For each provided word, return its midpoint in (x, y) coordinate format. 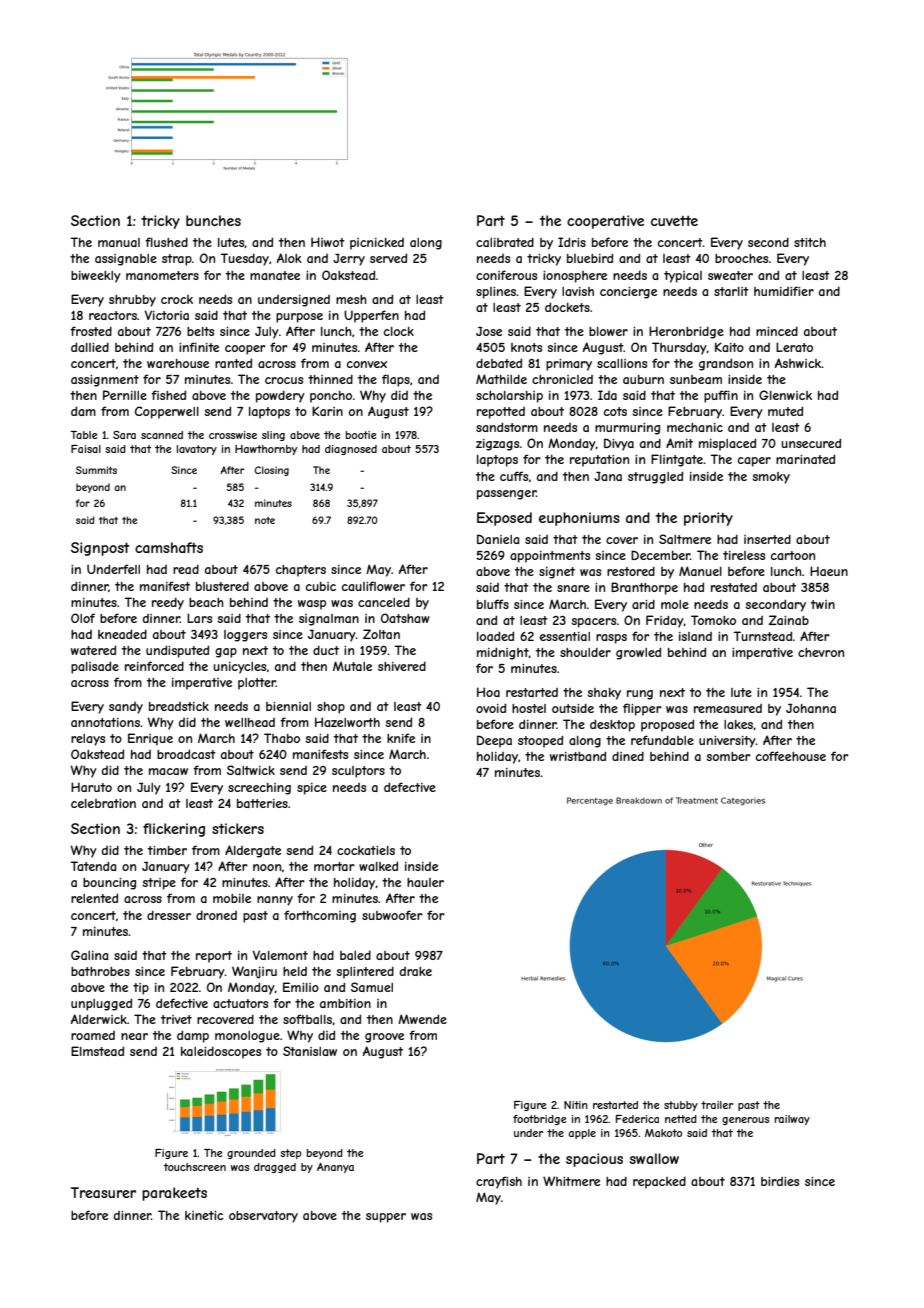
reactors (113, 315)
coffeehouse (791, 756)
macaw (168, 771)
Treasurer (103, 1192)
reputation (599, 461)
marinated (805, 459)
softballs (307, 1019)
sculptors (358, 772)
